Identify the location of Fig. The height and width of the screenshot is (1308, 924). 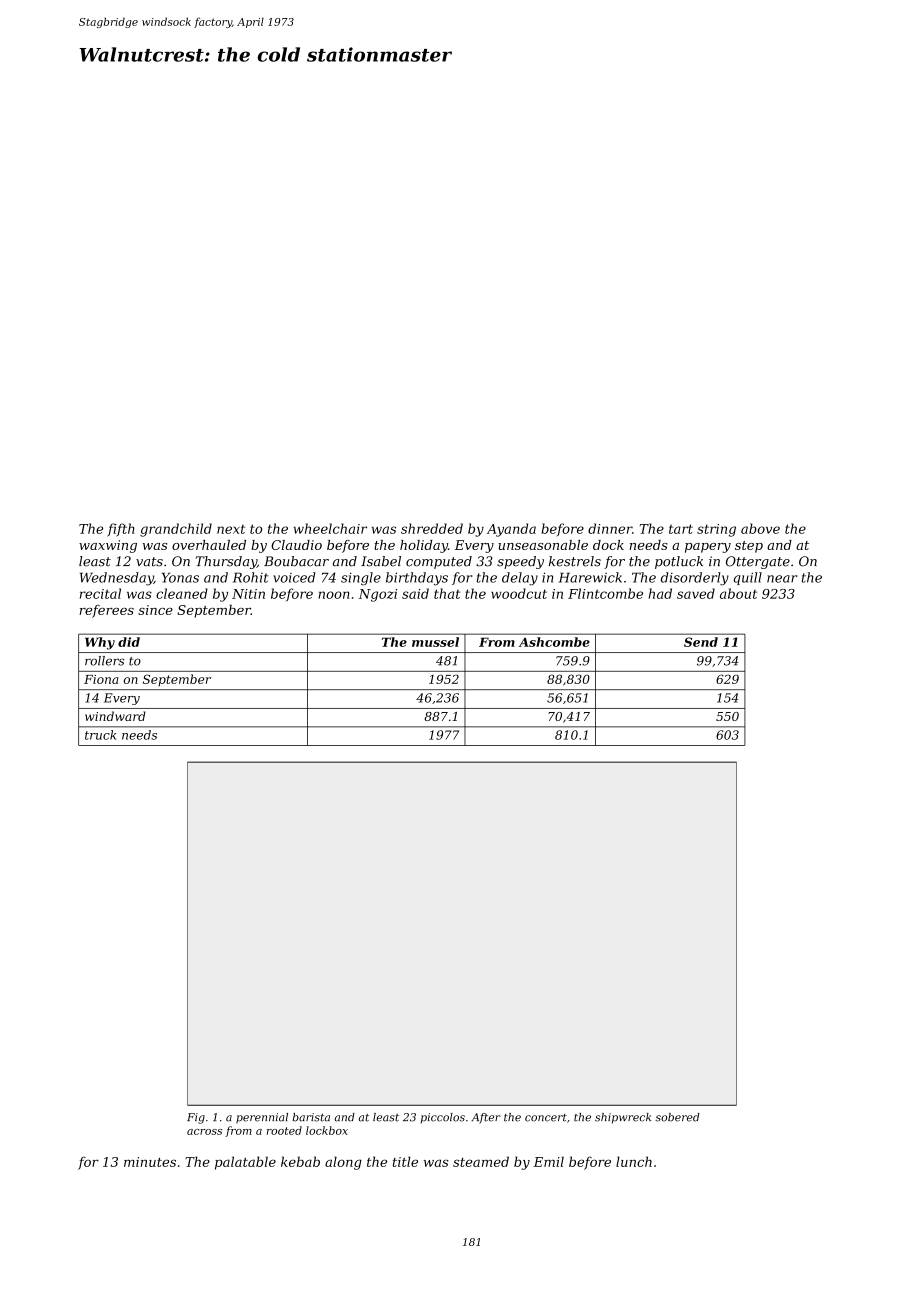
(196, 1118).
